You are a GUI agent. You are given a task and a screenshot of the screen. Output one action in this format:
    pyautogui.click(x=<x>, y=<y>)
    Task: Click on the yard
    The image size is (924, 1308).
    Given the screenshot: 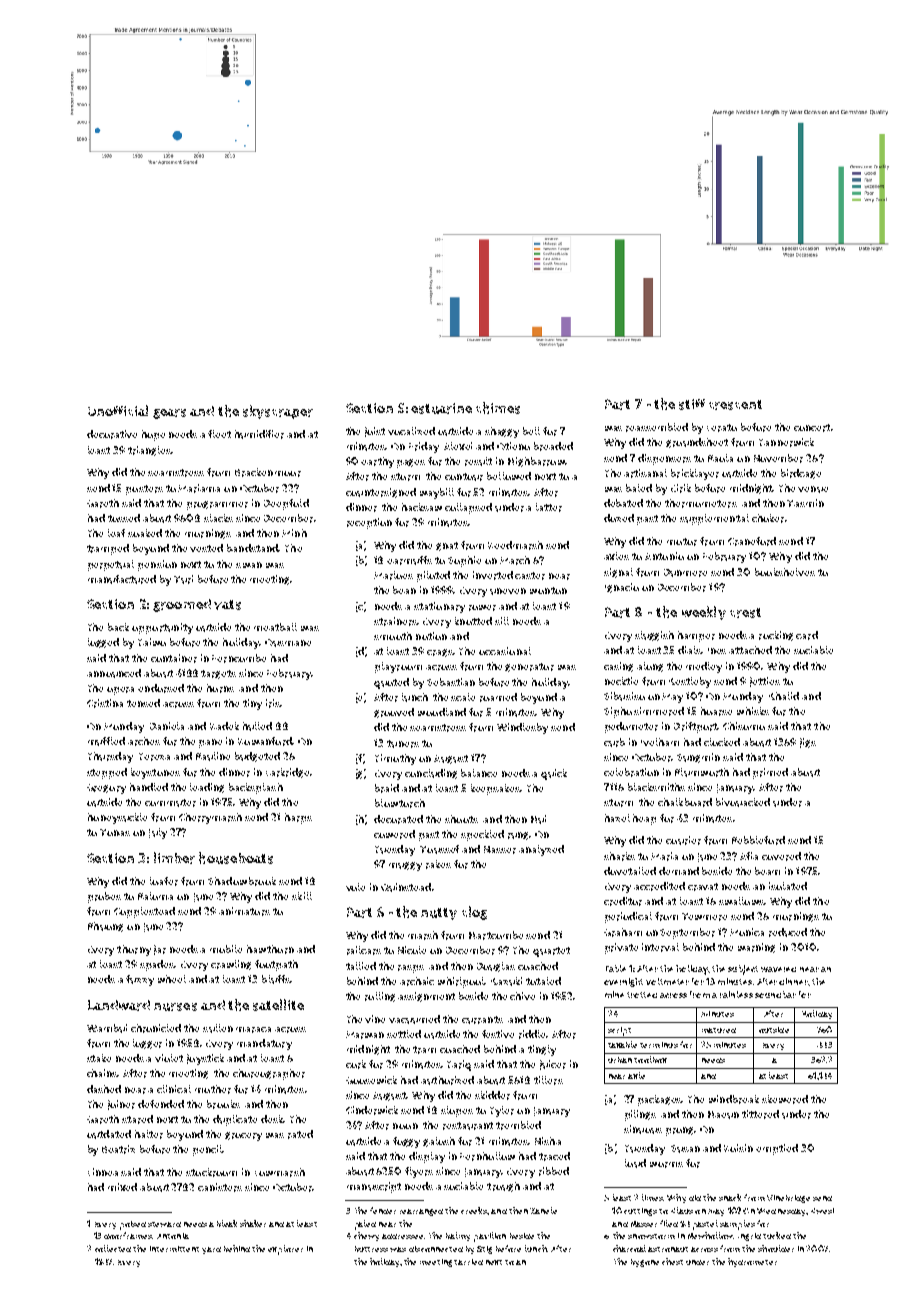 What is the action you would take?
    pyautogui.click(x=211, y=1250)
